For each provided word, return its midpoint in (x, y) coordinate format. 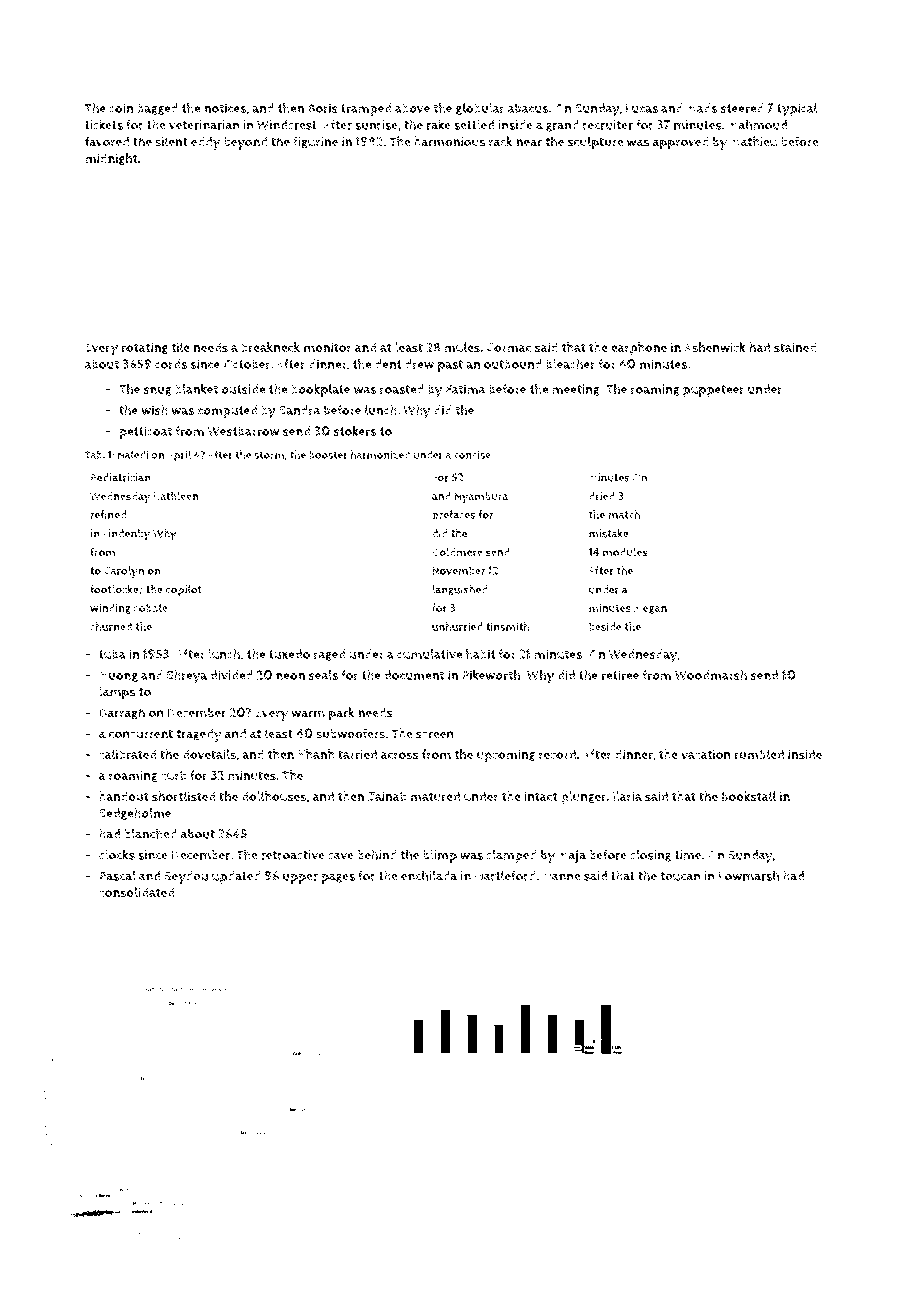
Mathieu (754, 141)
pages (338, 878)
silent (171, 141)
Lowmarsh (749, 875)
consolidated (136, 892)
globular (480, 109)
